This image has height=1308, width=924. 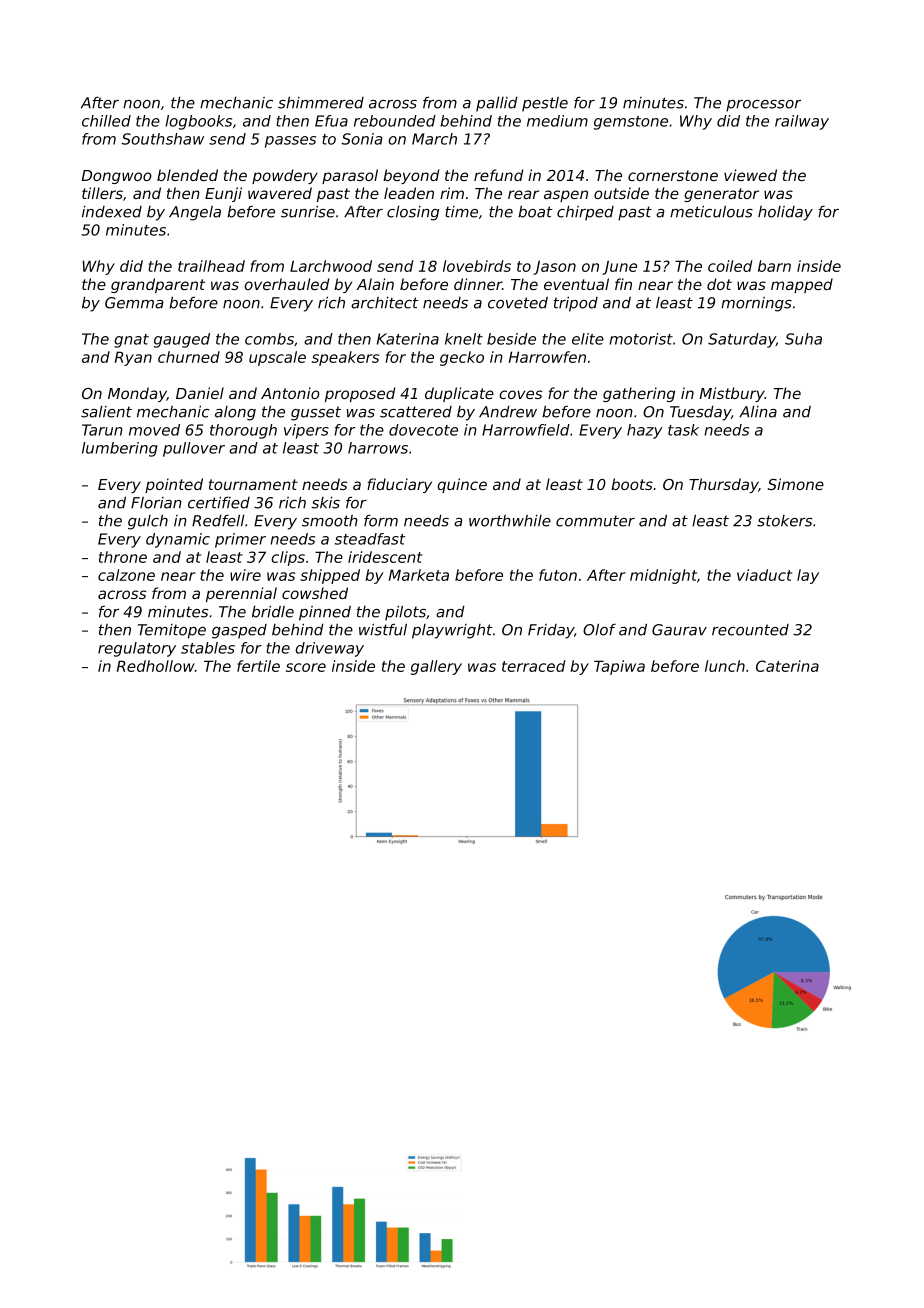 What do you see at coordinates (679, 630) in the image?
I see `Gaurav` at bounding box center [679, 630].
